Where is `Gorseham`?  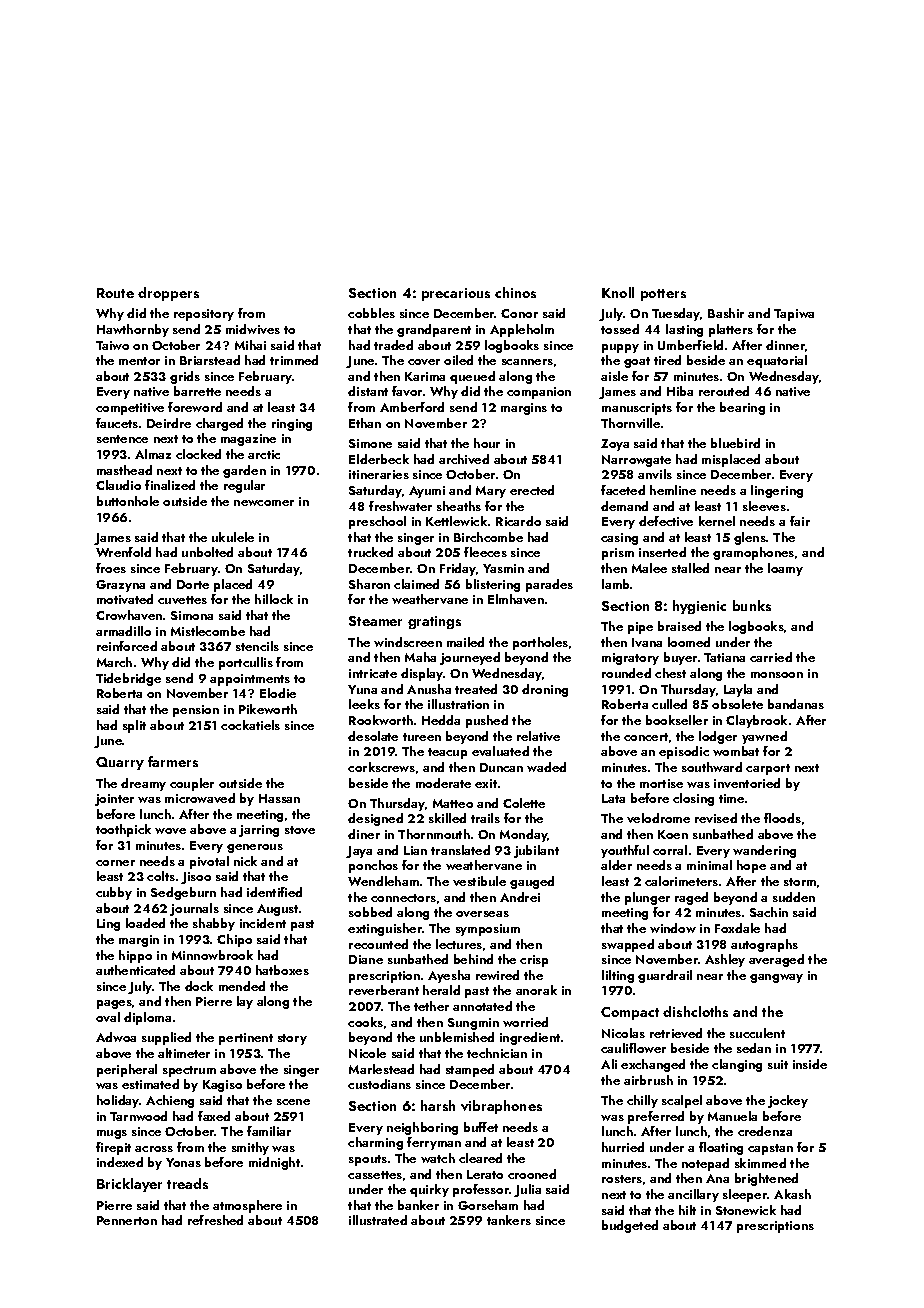 Gorseham is located at coordinates (488, 1205).
